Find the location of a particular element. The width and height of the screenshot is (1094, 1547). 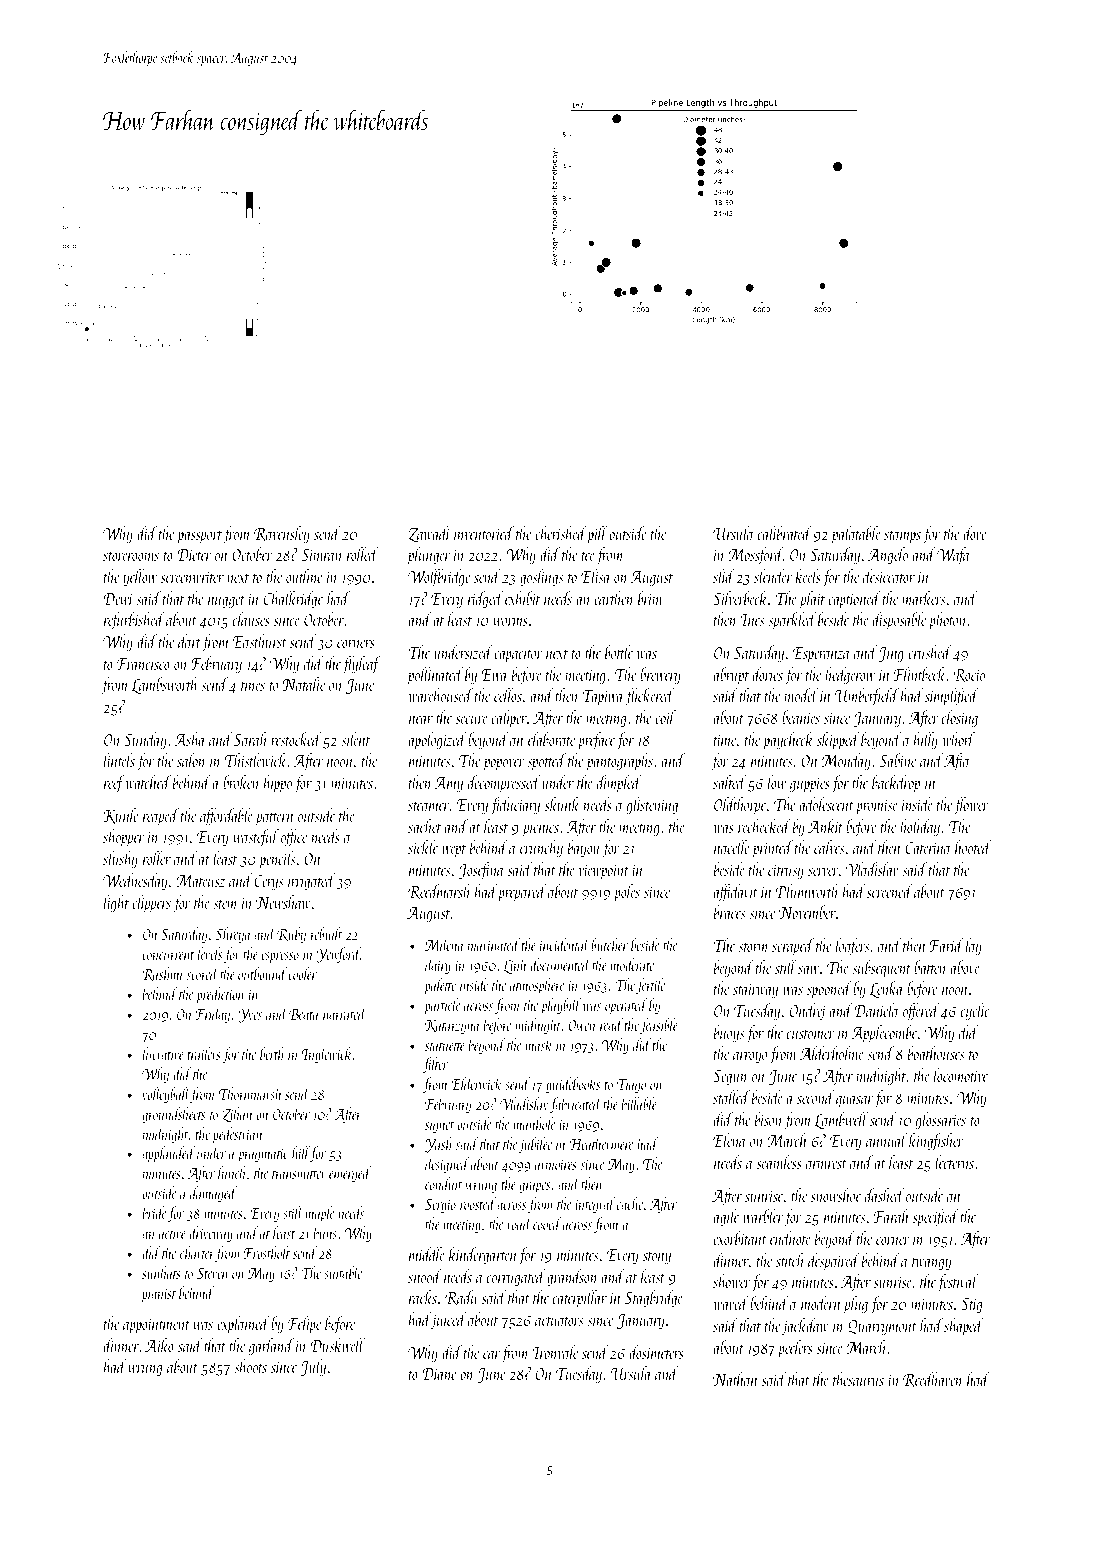

dove is located at coordinates (975, 533).
